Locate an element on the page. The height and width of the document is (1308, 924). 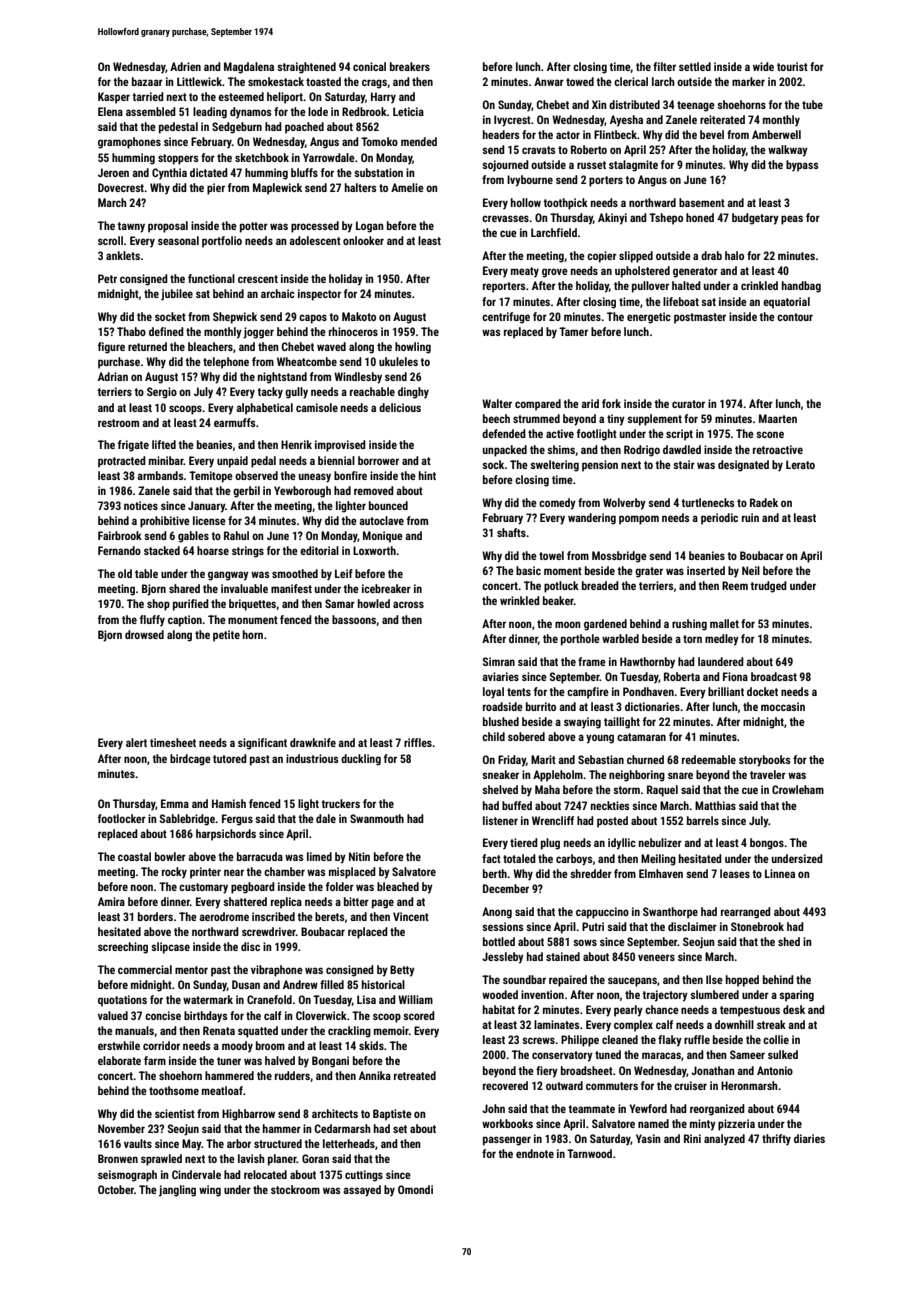
endnote is located at coordinates (535, 1153).
